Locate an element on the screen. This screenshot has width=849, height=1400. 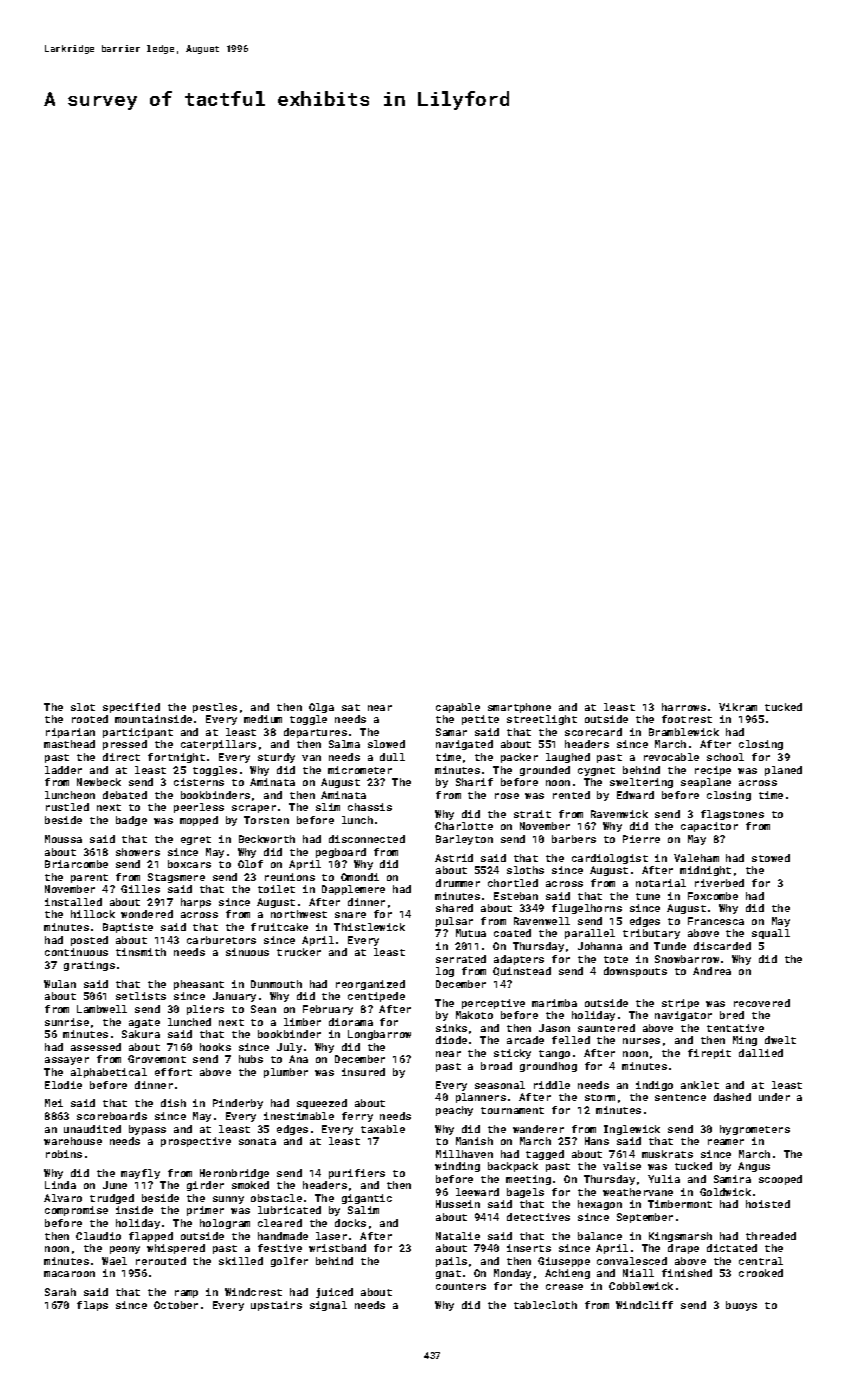
navigated is located at coordinates (464, 745).
